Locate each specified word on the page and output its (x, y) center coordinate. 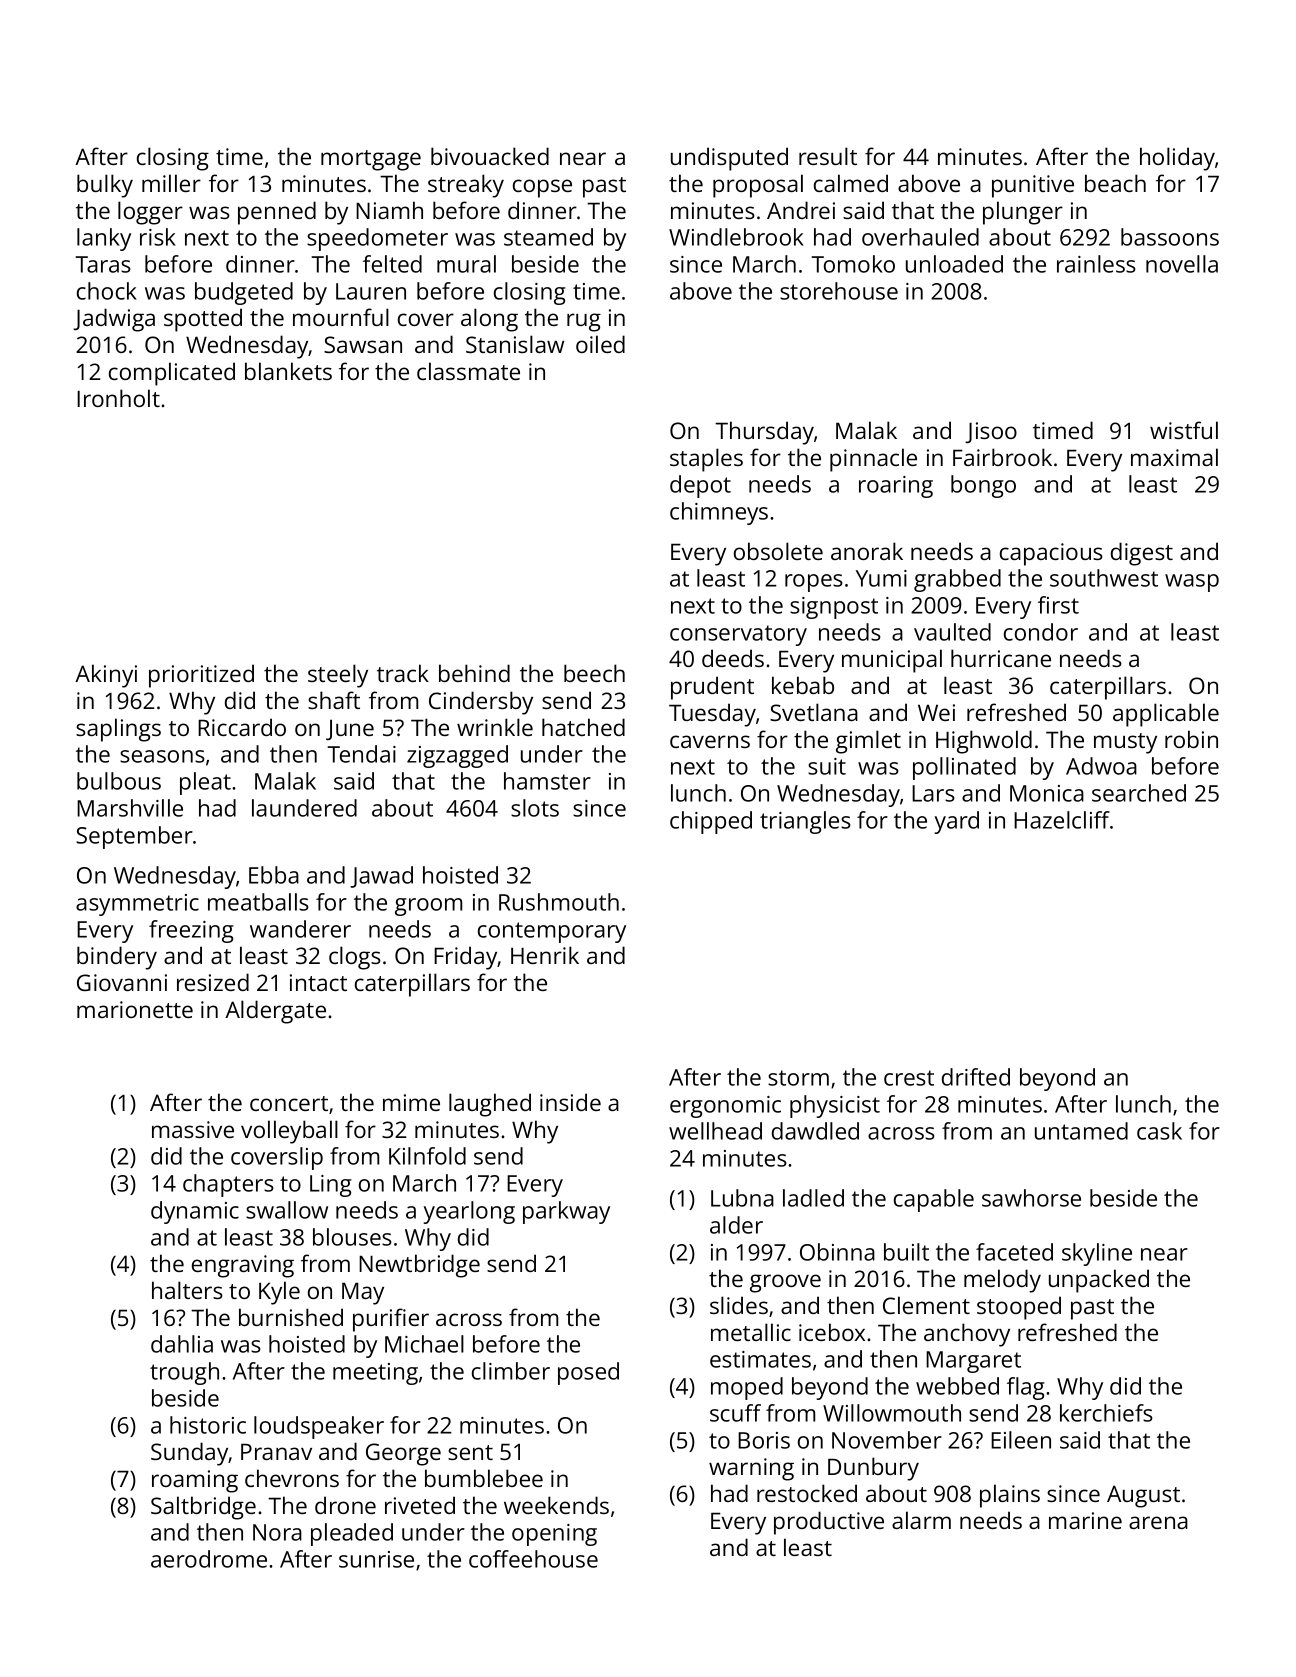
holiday (1177, 159)
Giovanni (122, 982)
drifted (976, 1077)
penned (277, 213)
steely (338, 676)
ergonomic (725, 1107)
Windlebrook (736, 237)
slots (535, 808)
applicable (1166, 715)
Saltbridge (203, 1508)
